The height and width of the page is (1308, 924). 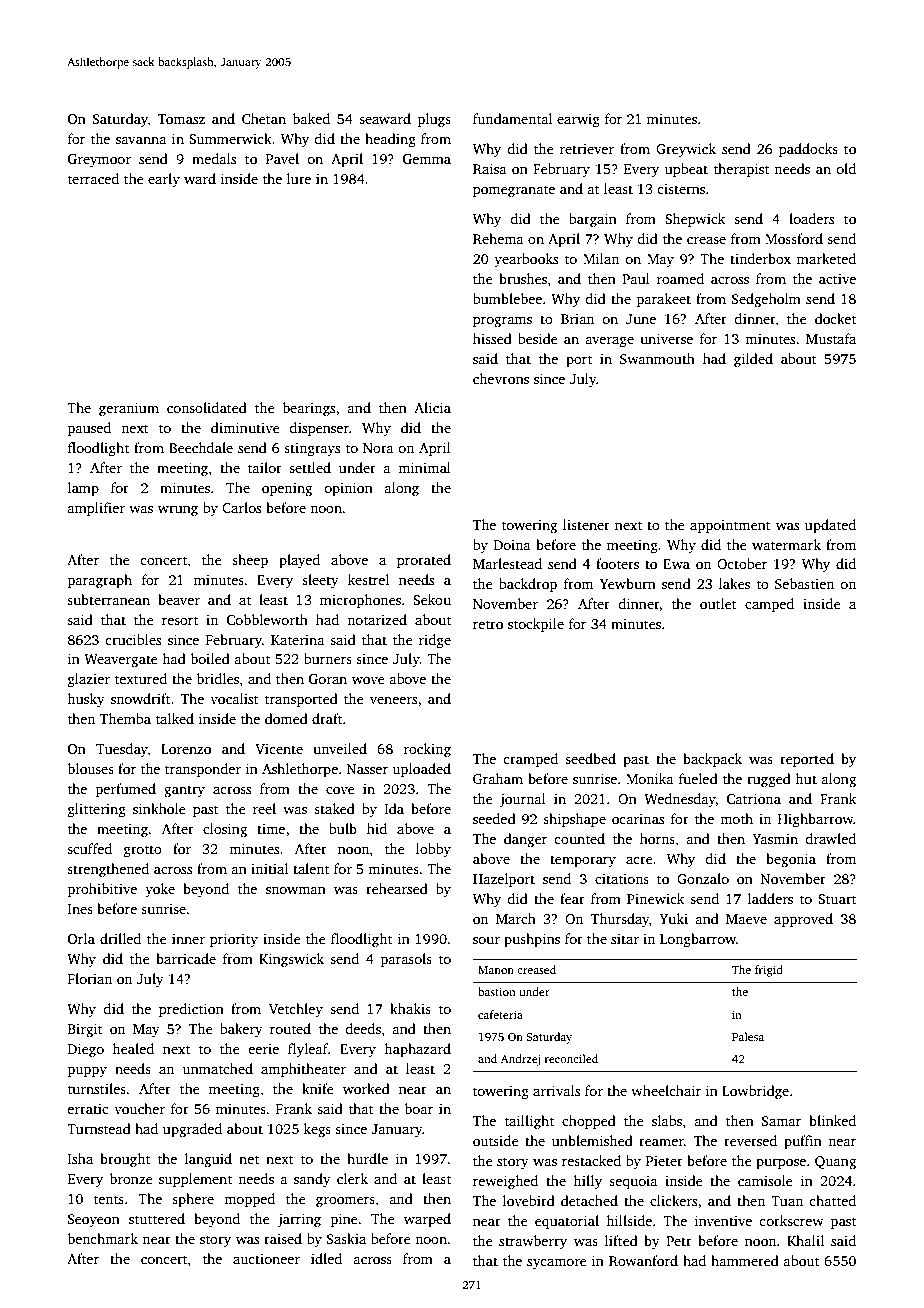 What do you see at coordinates (628, 583) in the page?
I see `Yewburn` at bounding box center [628, 583].
